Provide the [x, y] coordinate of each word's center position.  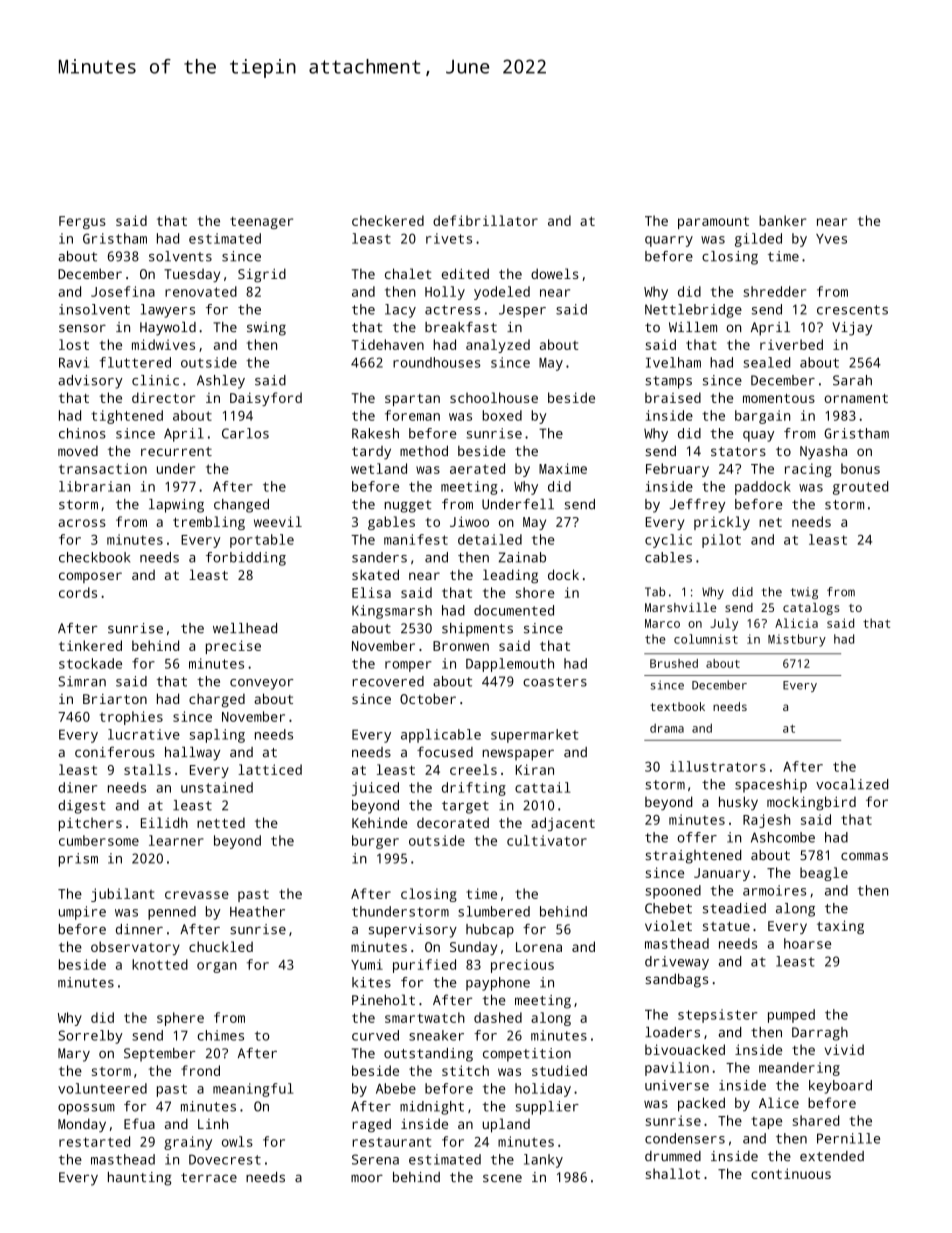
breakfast [461, 326]
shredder [775, 291]
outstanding [428, 1055]
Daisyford [266, 399]
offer [697, 837]
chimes [220, 1035]
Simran [82, 681]
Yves [831, 239]
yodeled [502, 293]
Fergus [82, 222]
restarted [94, 1141]
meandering [799, 1069]
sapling [217, 736]
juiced [375, 789]
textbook [677, 706]
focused [445, 751]
